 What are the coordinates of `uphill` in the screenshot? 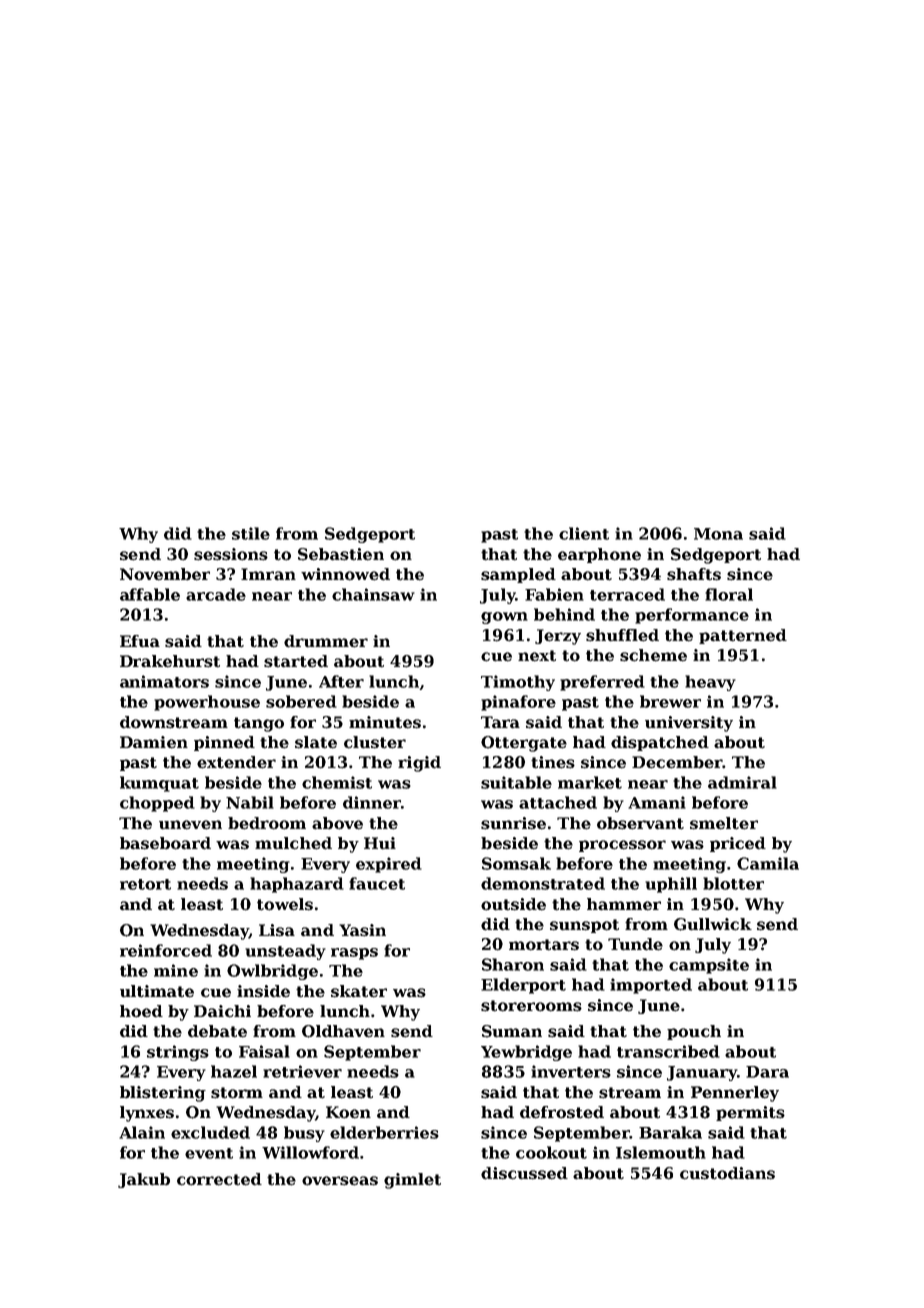 It's located at (671, 885).
